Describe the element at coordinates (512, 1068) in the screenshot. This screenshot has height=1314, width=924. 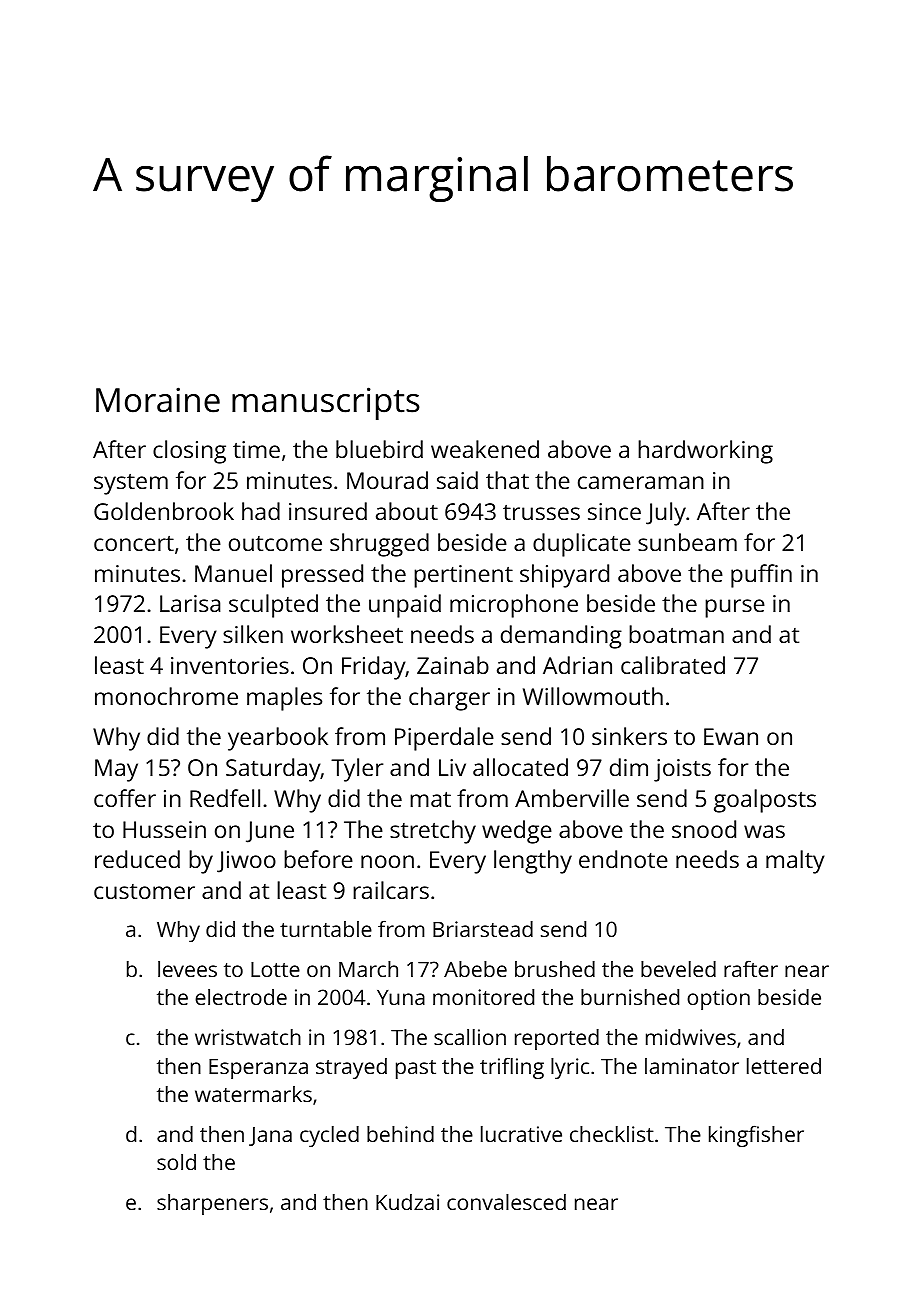
I see `trifling` at that location.
